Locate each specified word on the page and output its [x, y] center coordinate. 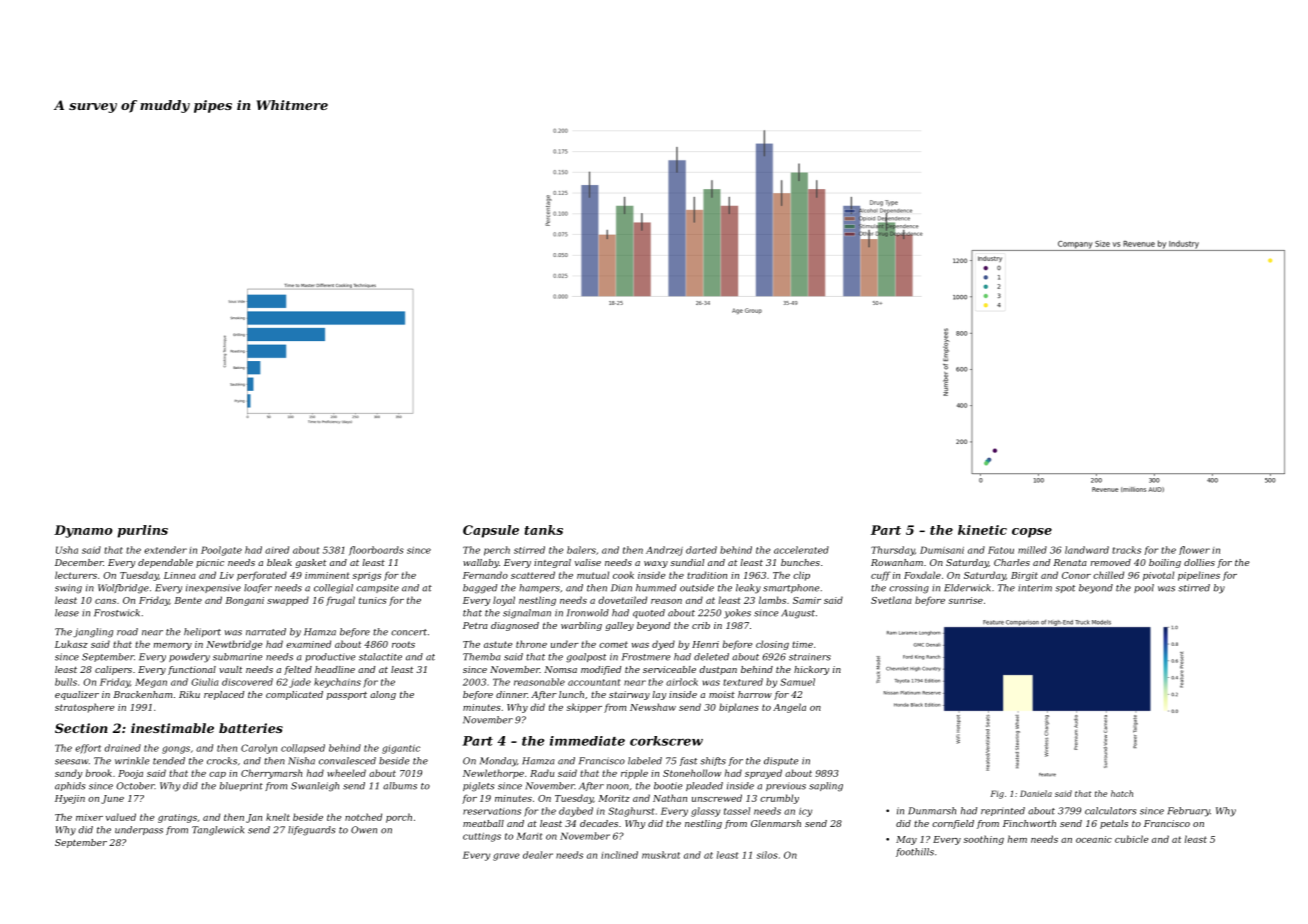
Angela [789, 708]
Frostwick [117, 613]
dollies [1199, 562]
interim [1035, 588]
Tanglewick [218, 831]
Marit [529, 836]
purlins [142, 531]
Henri [705, 644]
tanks [543, 530]
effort [88, 749]
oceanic [1094, 839]
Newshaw [653, 707]
